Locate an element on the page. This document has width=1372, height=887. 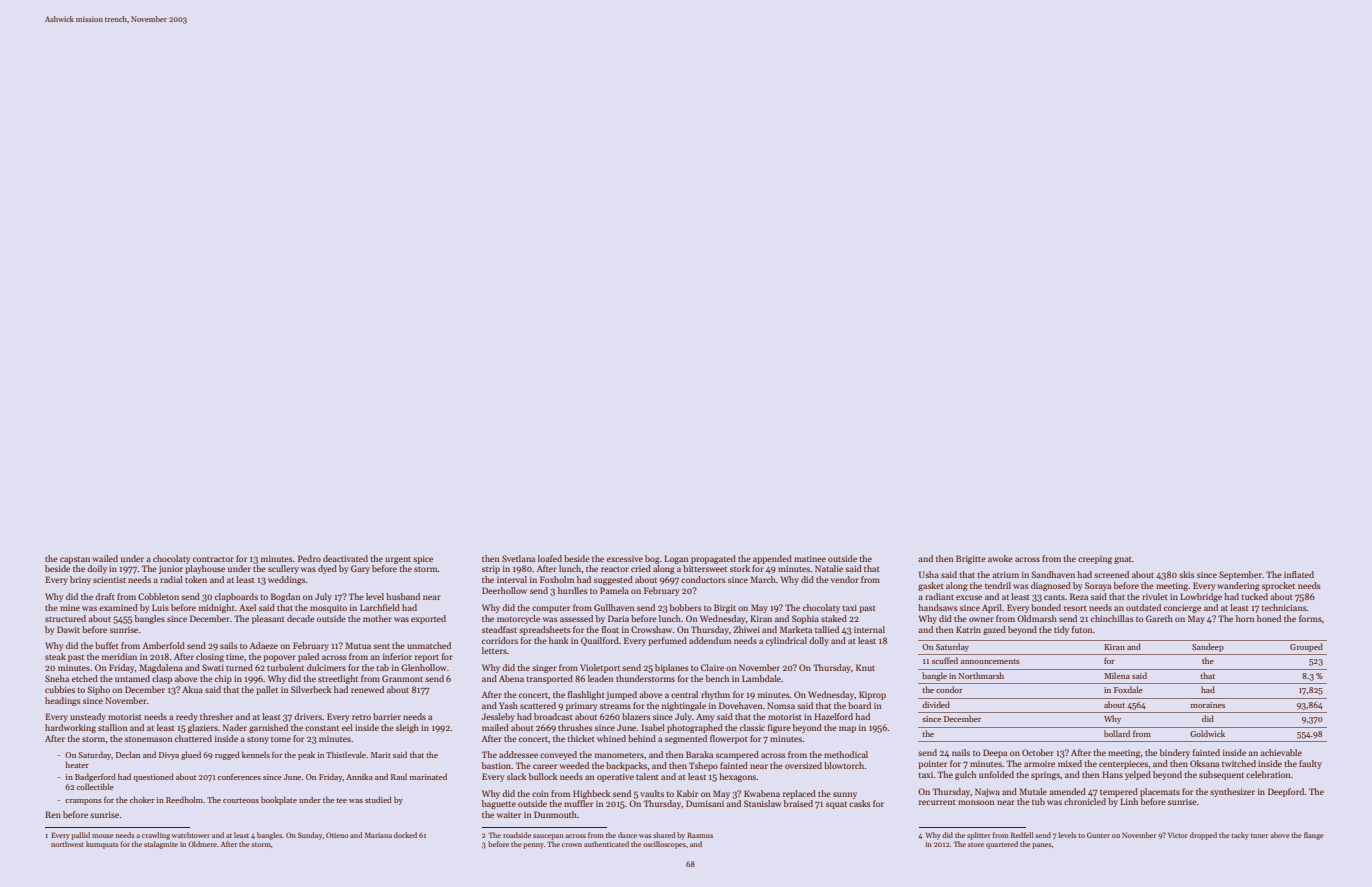
penny is located at coordinates (533, 846).
